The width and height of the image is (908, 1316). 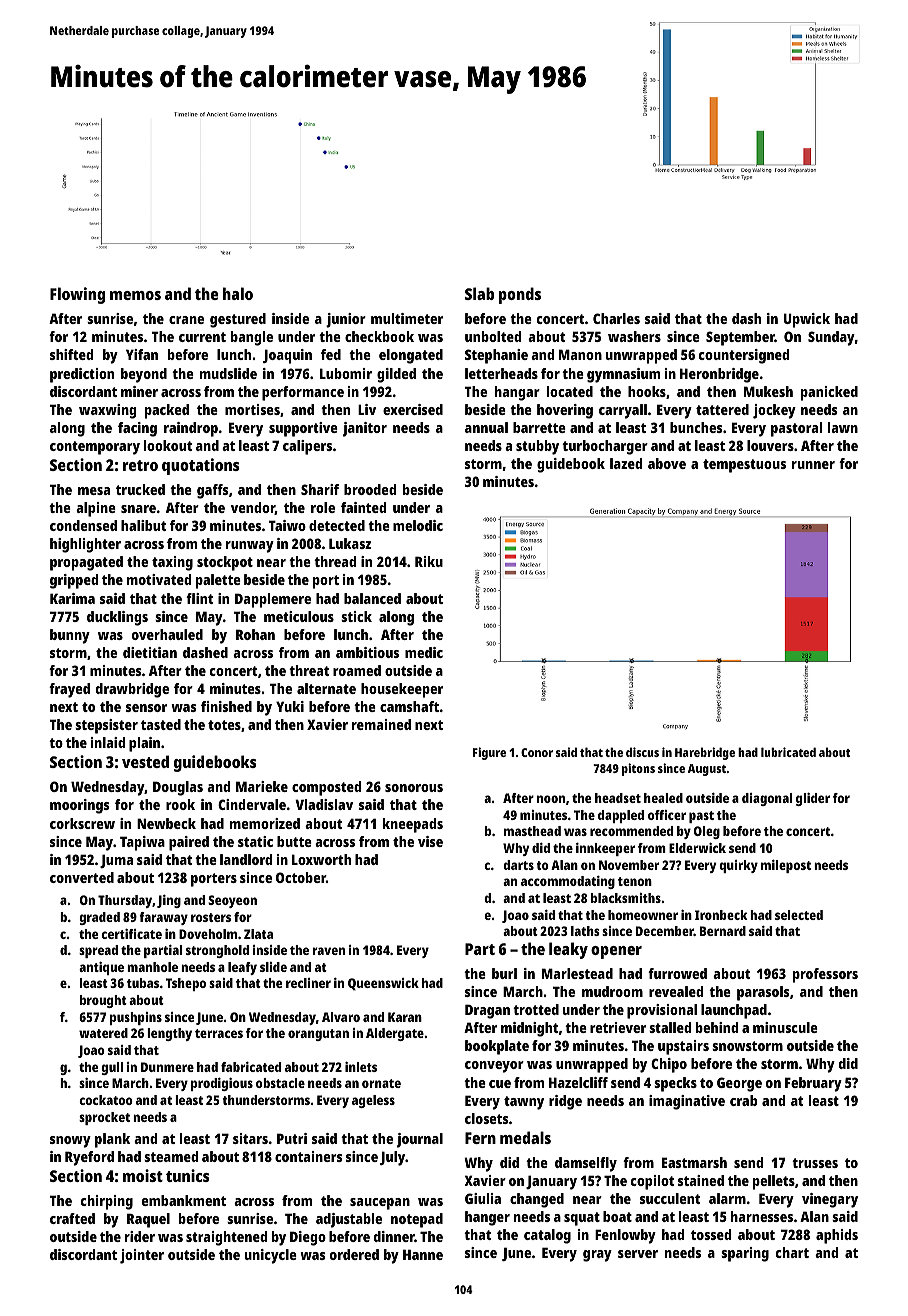 I want to click on housekeeper, so click(x=402, y=690).
